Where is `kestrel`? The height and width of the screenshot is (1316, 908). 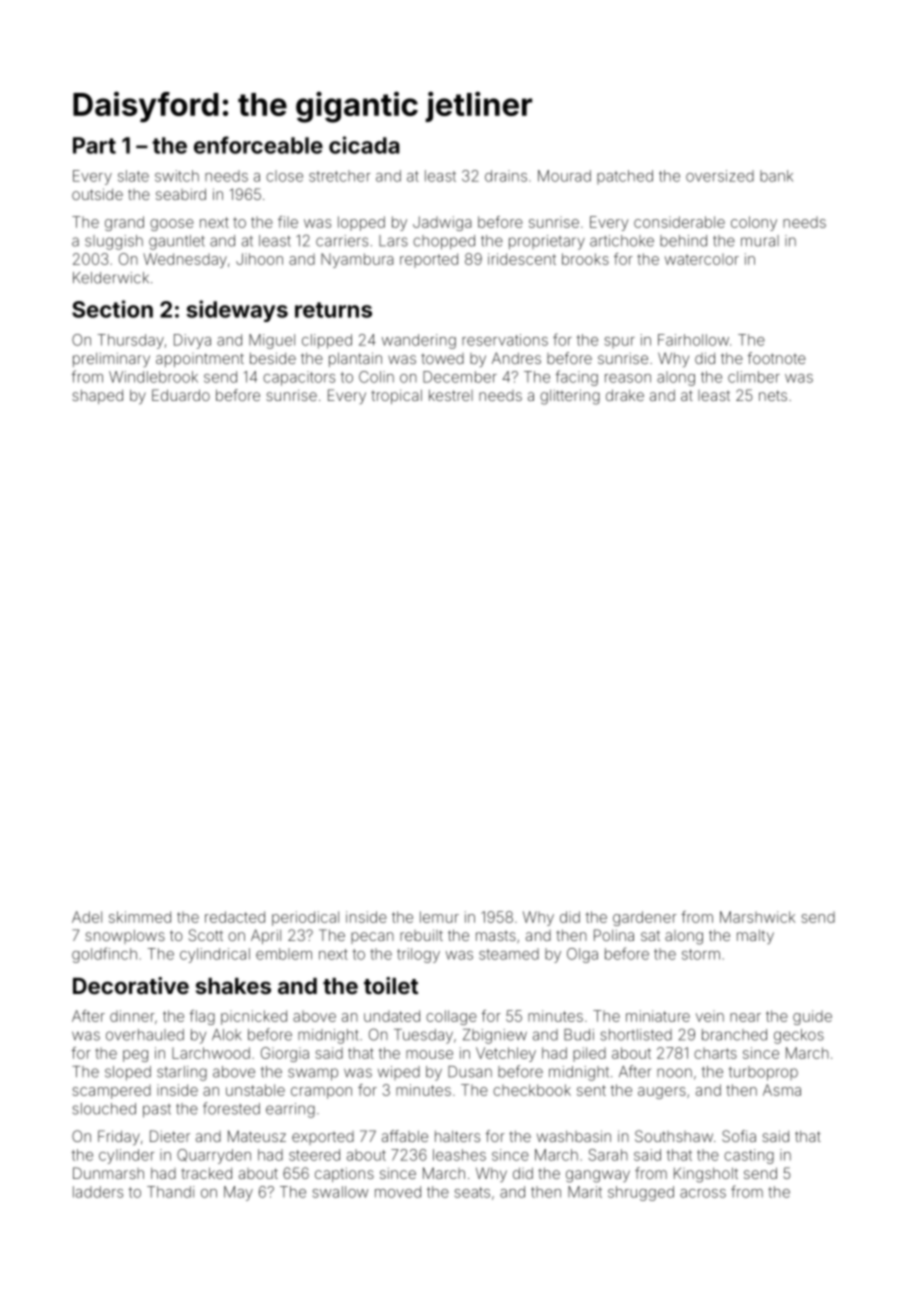
kestrel is located at coordinates (451, 395).
